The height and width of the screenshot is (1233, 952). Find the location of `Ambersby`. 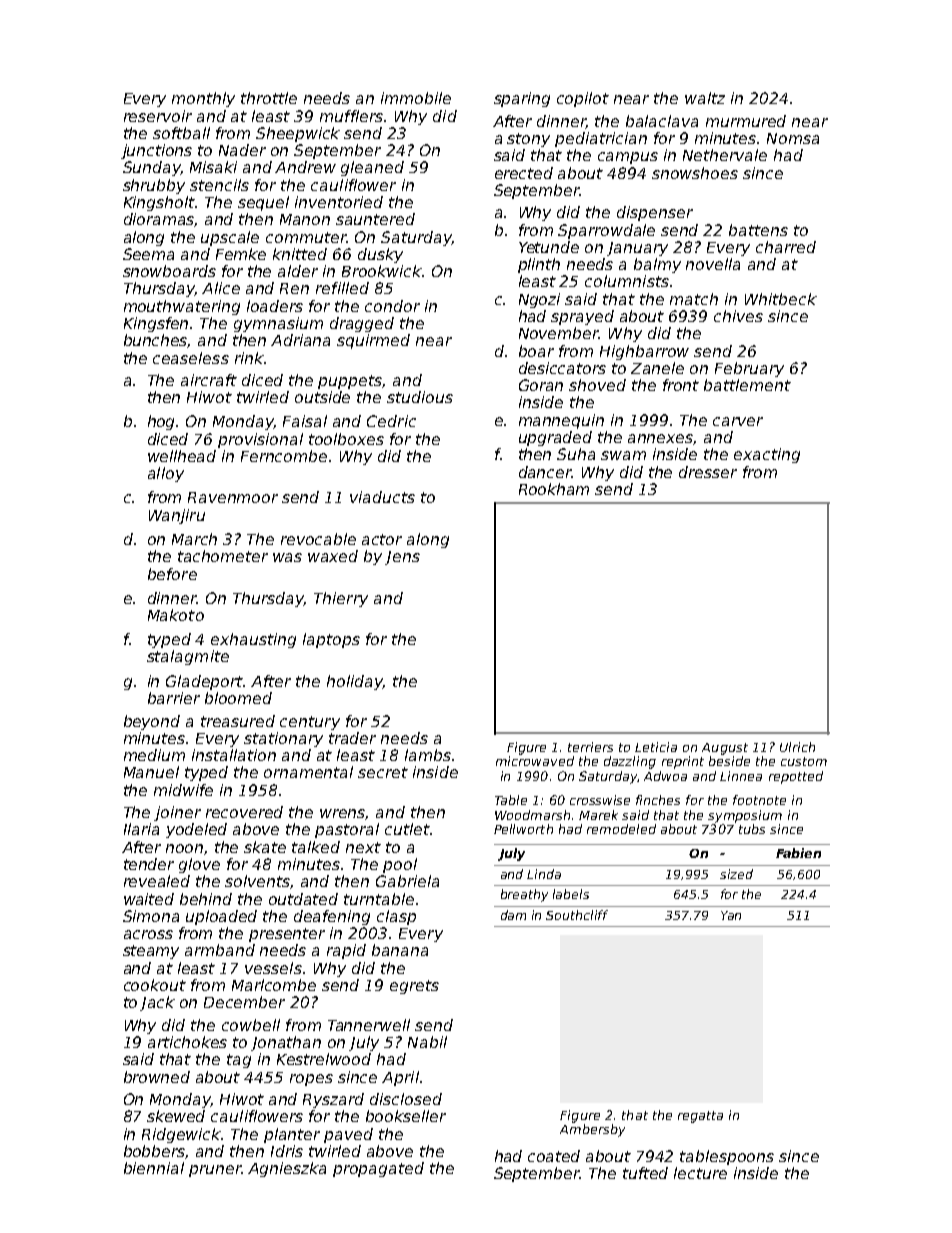

Ambersby is located at coordinates (592, 1130).
